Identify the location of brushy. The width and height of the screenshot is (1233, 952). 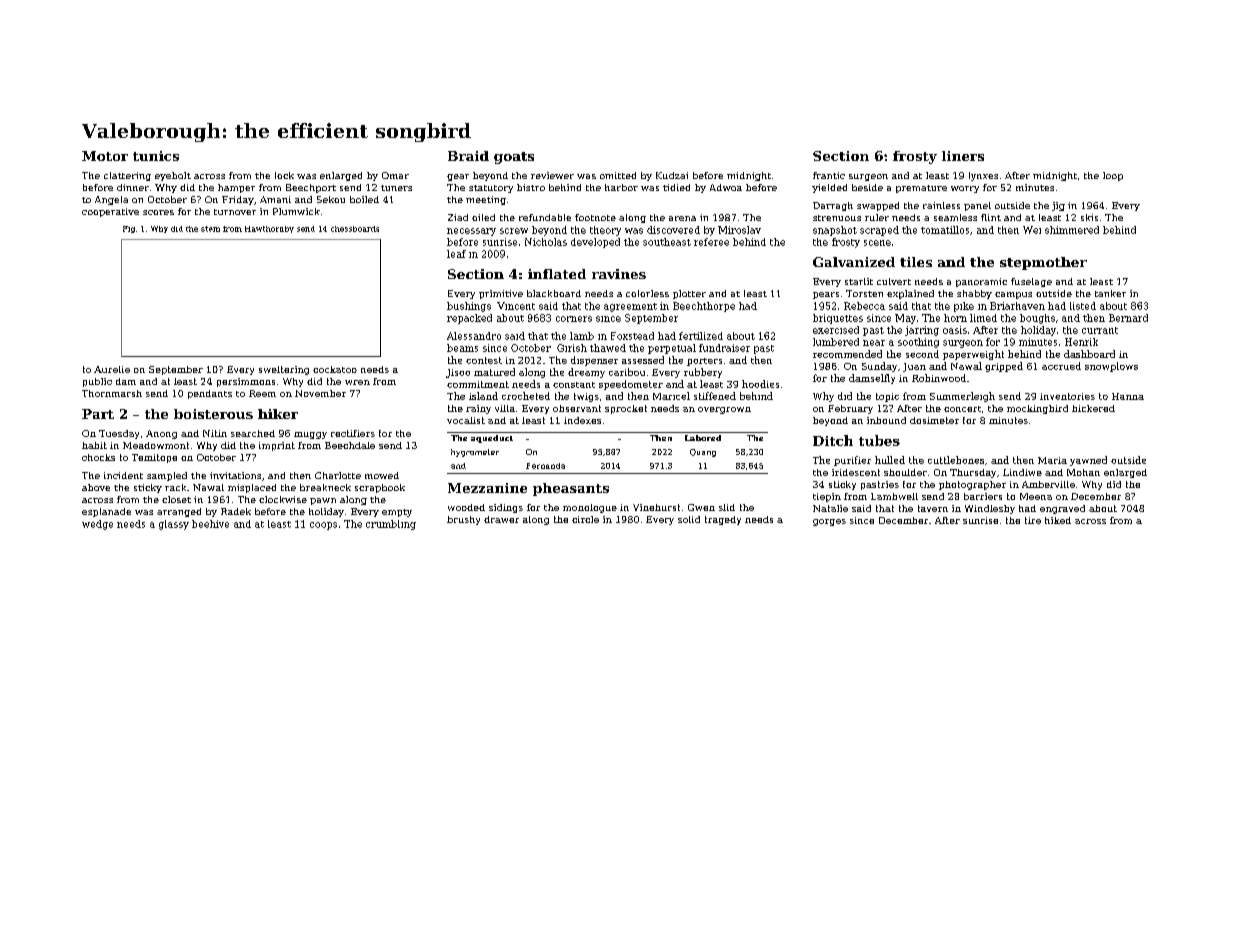
(463, 520).
